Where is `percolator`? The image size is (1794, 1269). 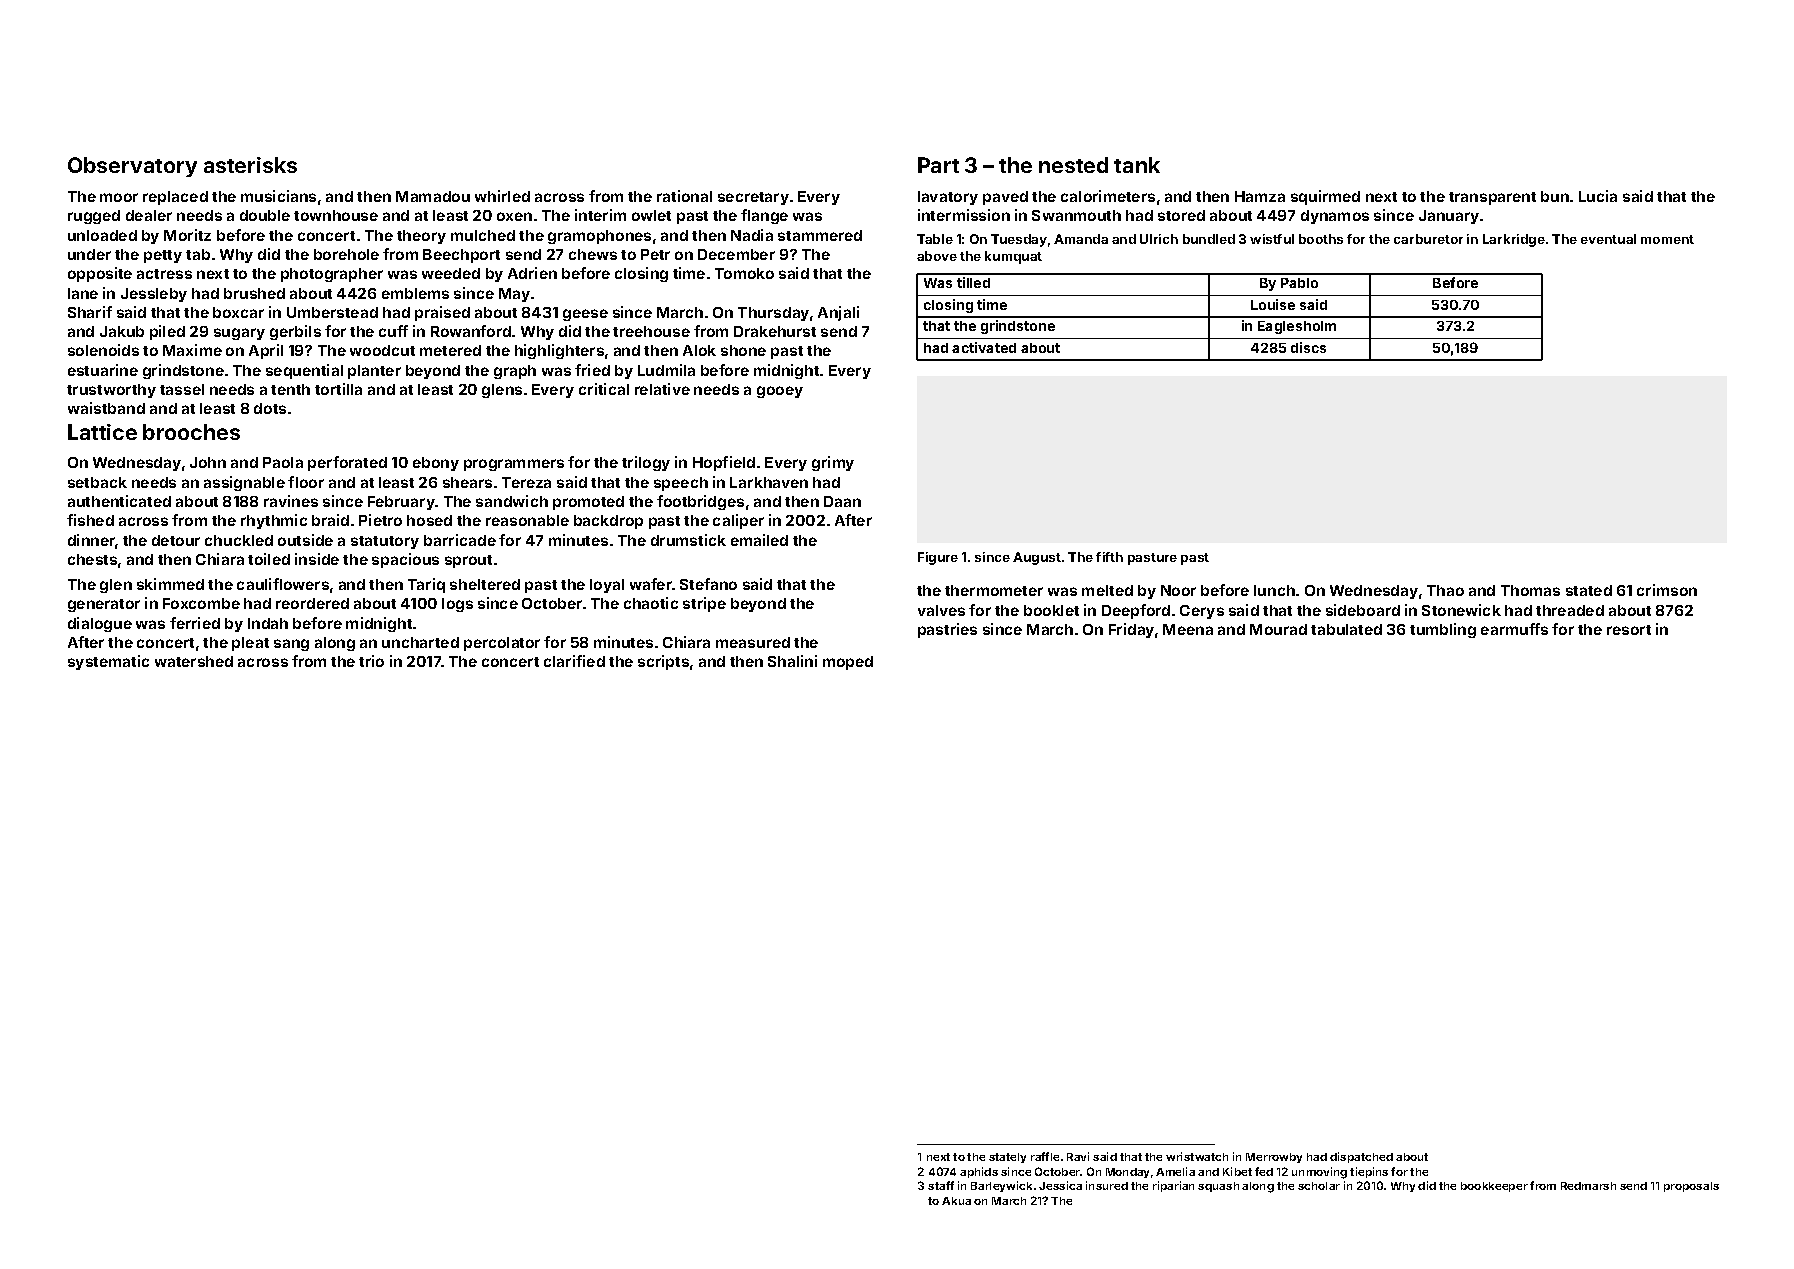
percolator is located at coordinates (502, 644).
